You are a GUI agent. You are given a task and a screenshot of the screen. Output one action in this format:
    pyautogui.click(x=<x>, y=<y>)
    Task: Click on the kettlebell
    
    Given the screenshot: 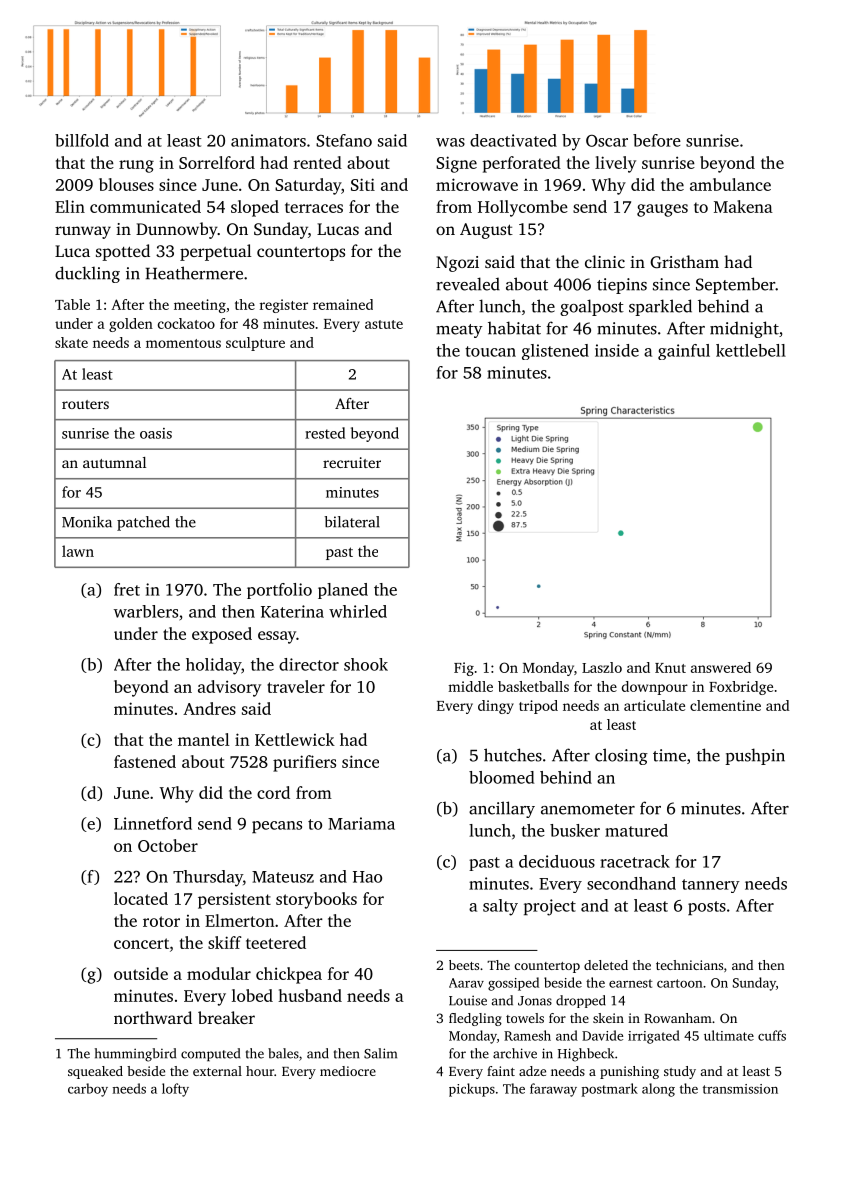 What is the action you would take?
    pyautogui.click(x=751, y=350)
